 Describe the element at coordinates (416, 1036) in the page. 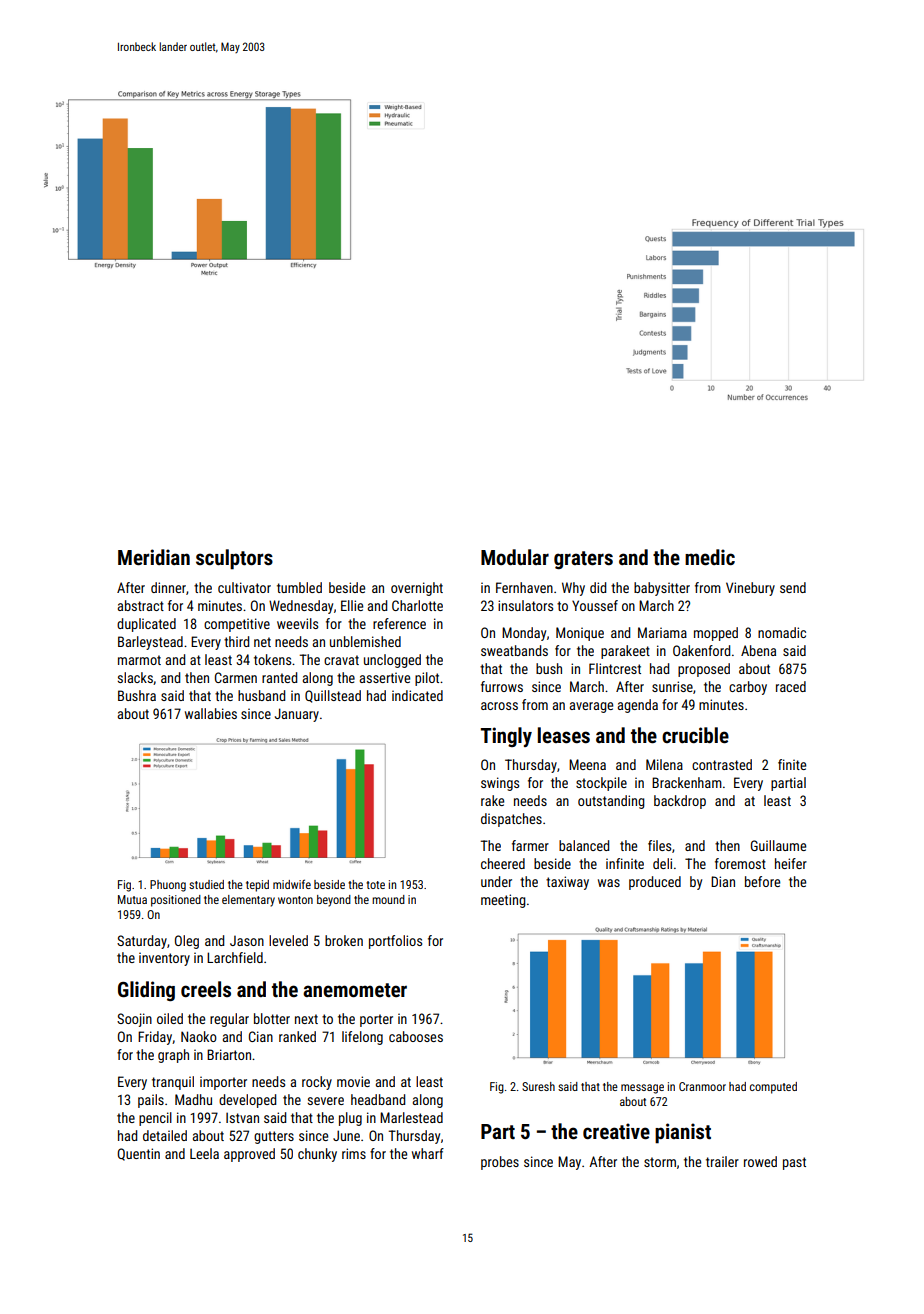

I see `cabooses` at that location.
